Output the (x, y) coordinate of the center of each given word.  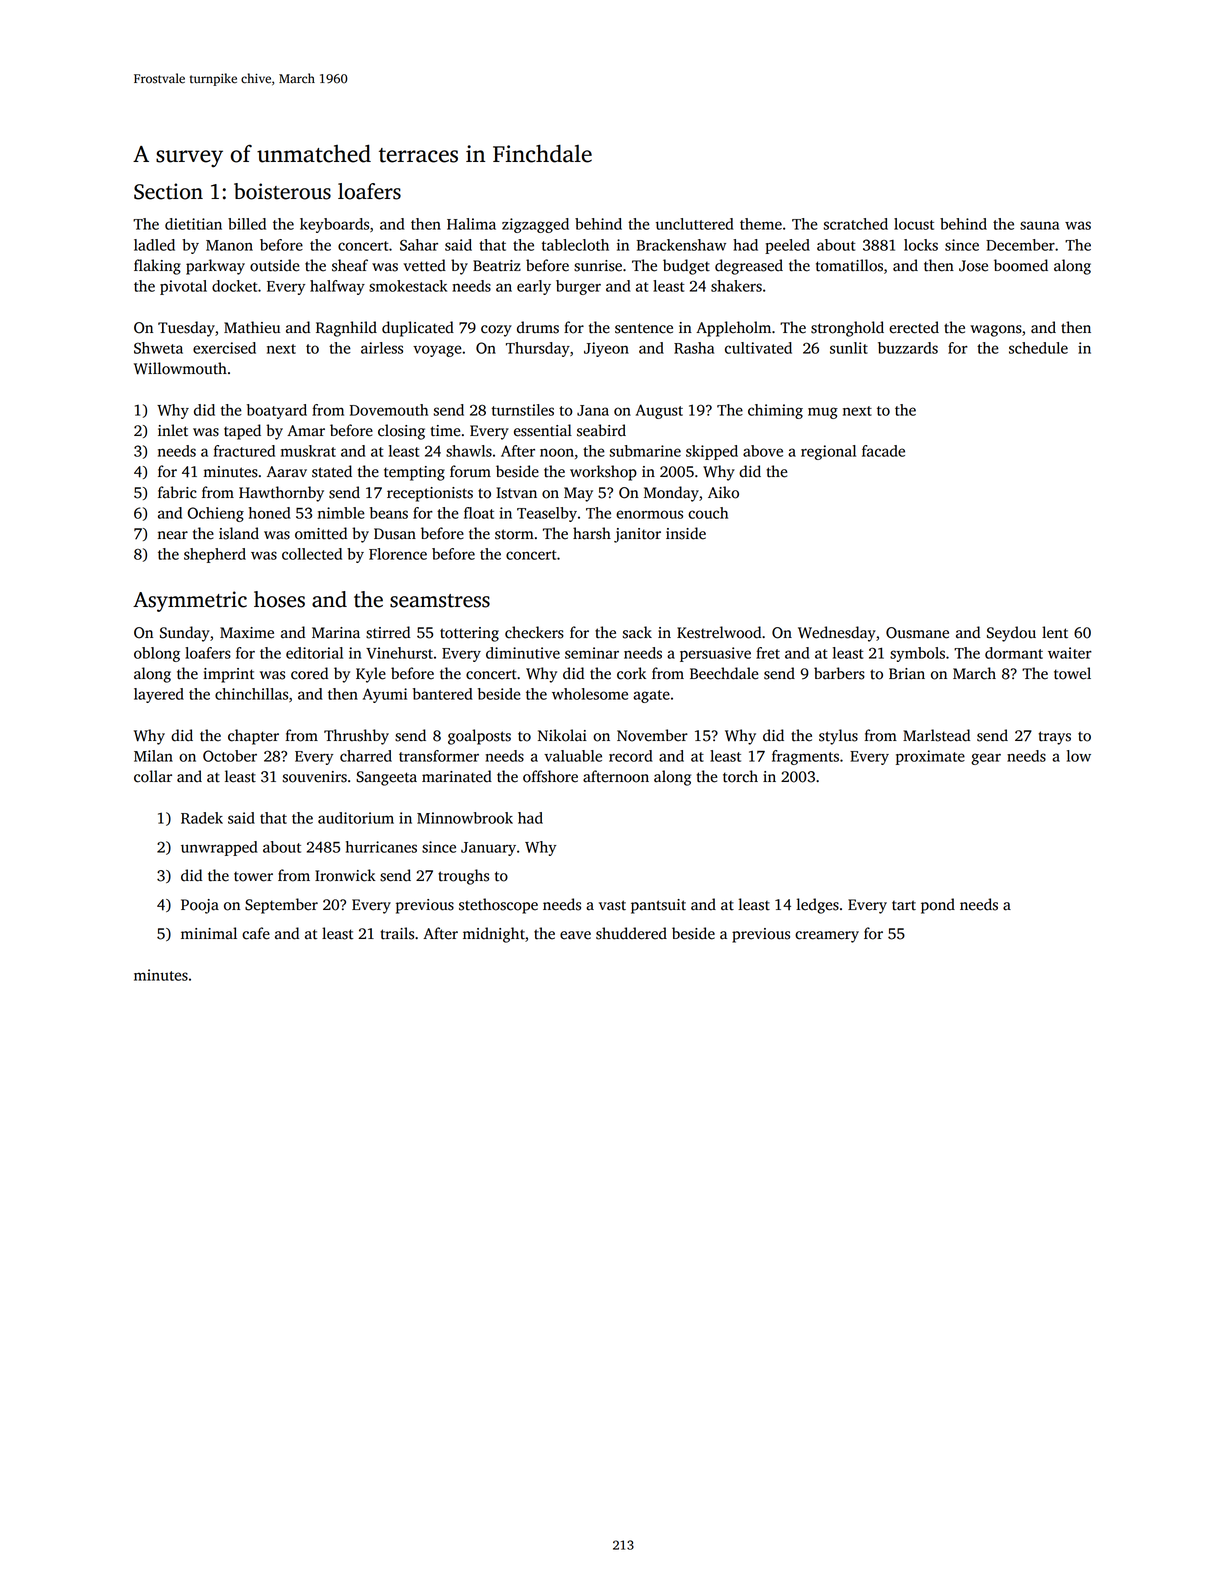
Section (168, 191)
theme (761, 224)
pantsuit (658, 906)
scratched (856, 224)
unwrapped (219, 848)
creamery (827, 937)
